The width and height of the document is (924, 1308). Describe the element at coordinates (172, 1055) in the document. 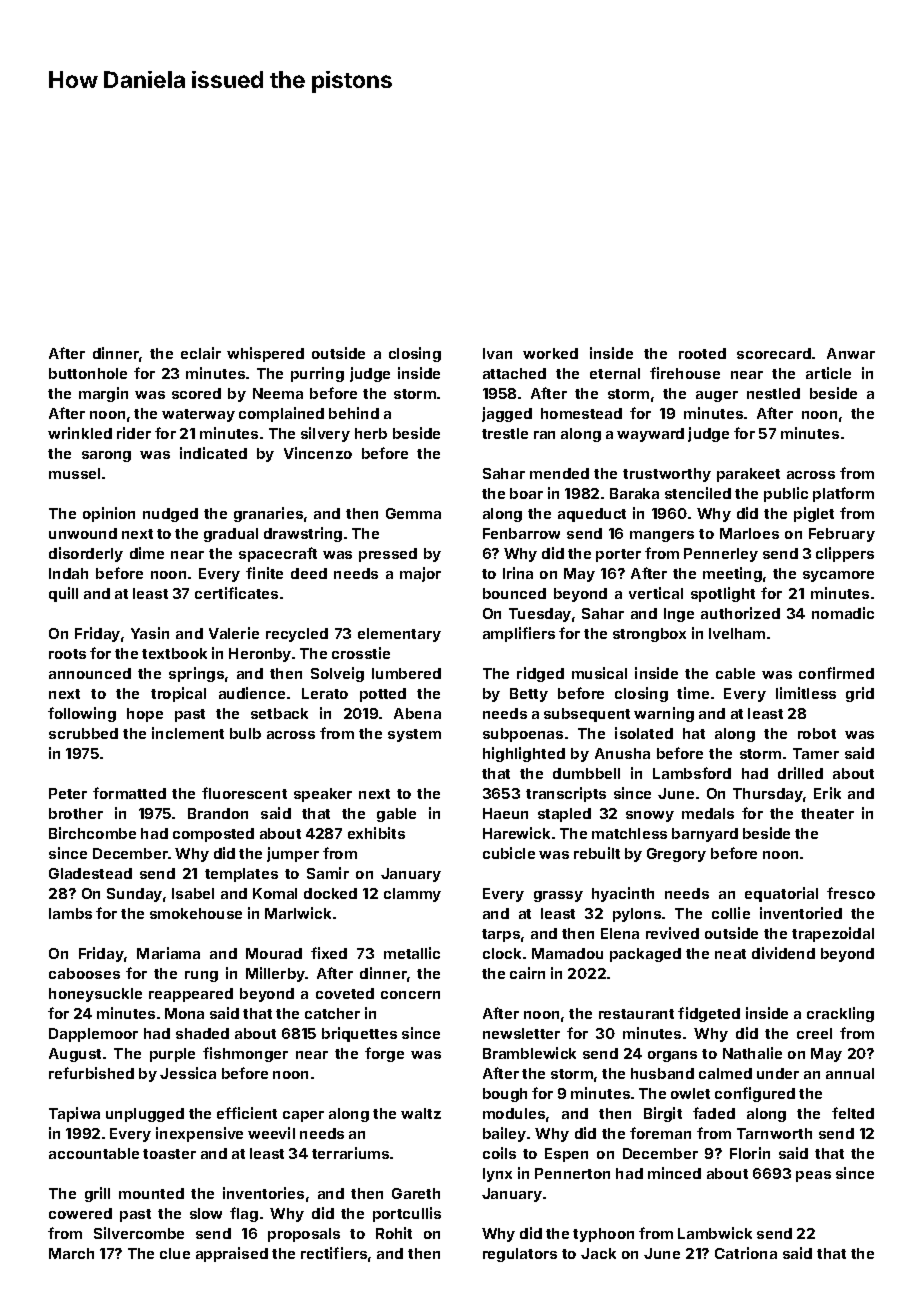

I see `purple` at that location.
